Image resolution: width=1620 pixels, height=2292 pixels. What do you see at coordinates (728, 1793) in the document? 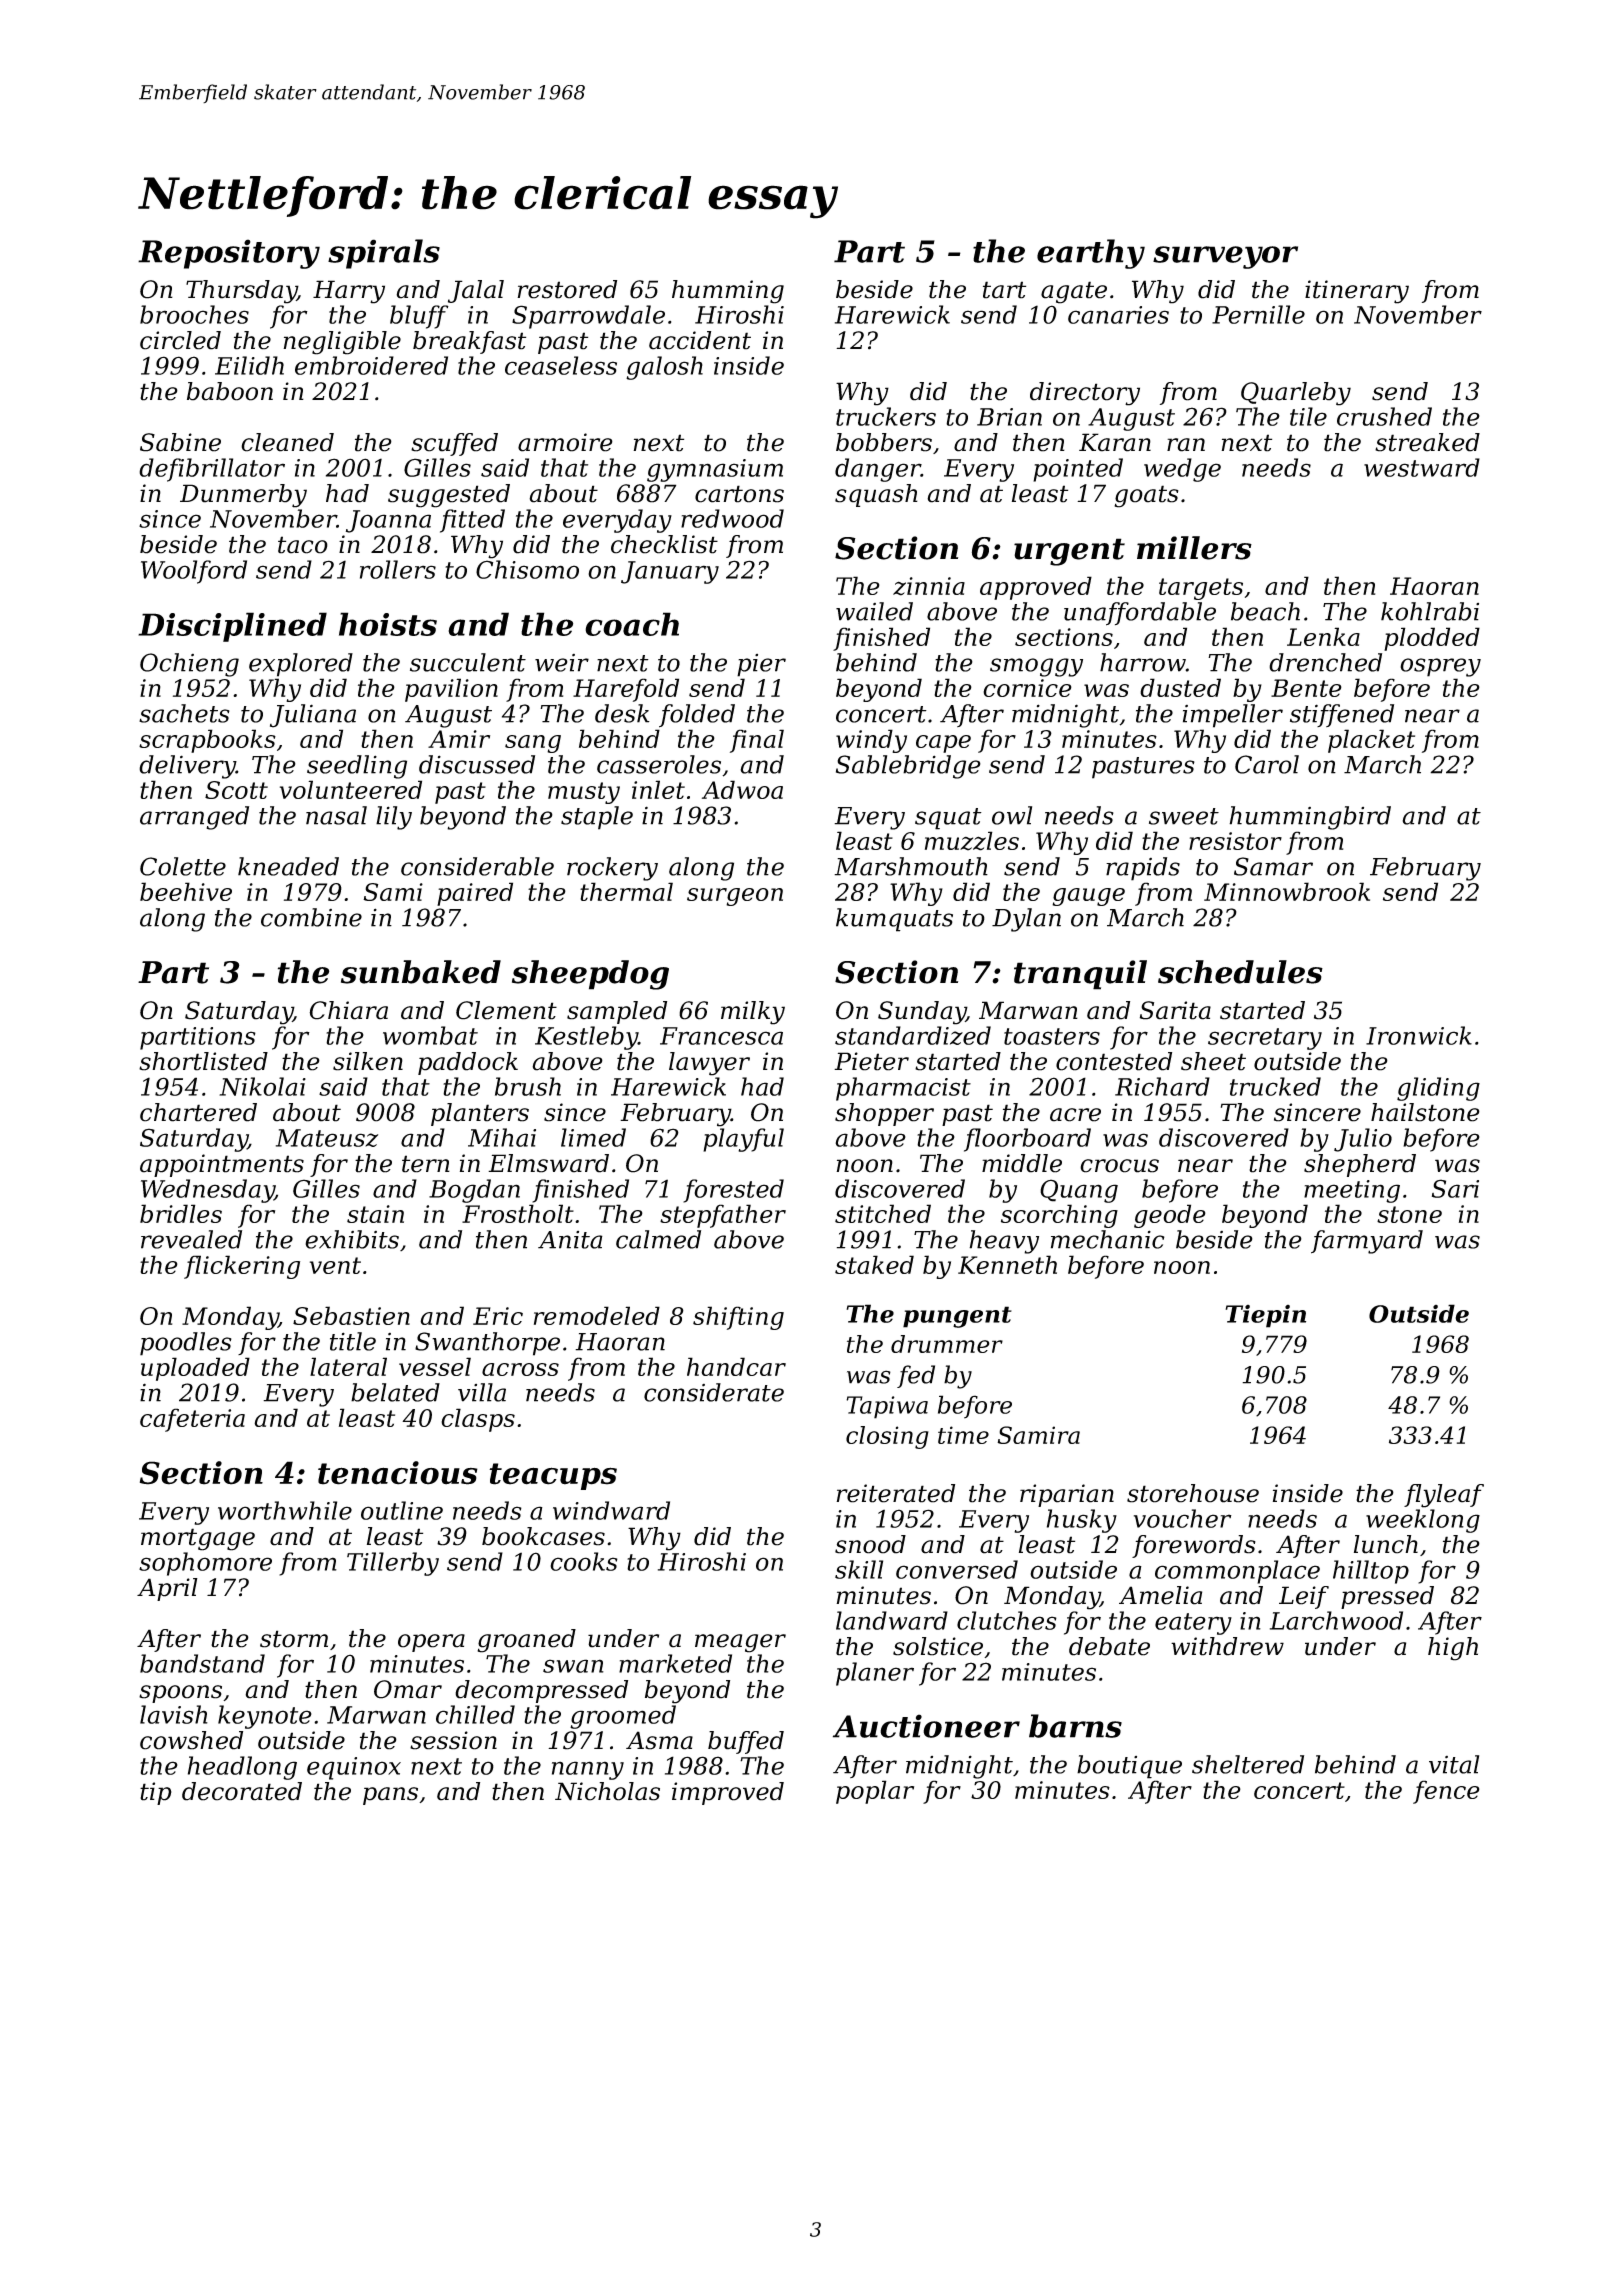
I see `improved` at bounding box center [728, 1793].
